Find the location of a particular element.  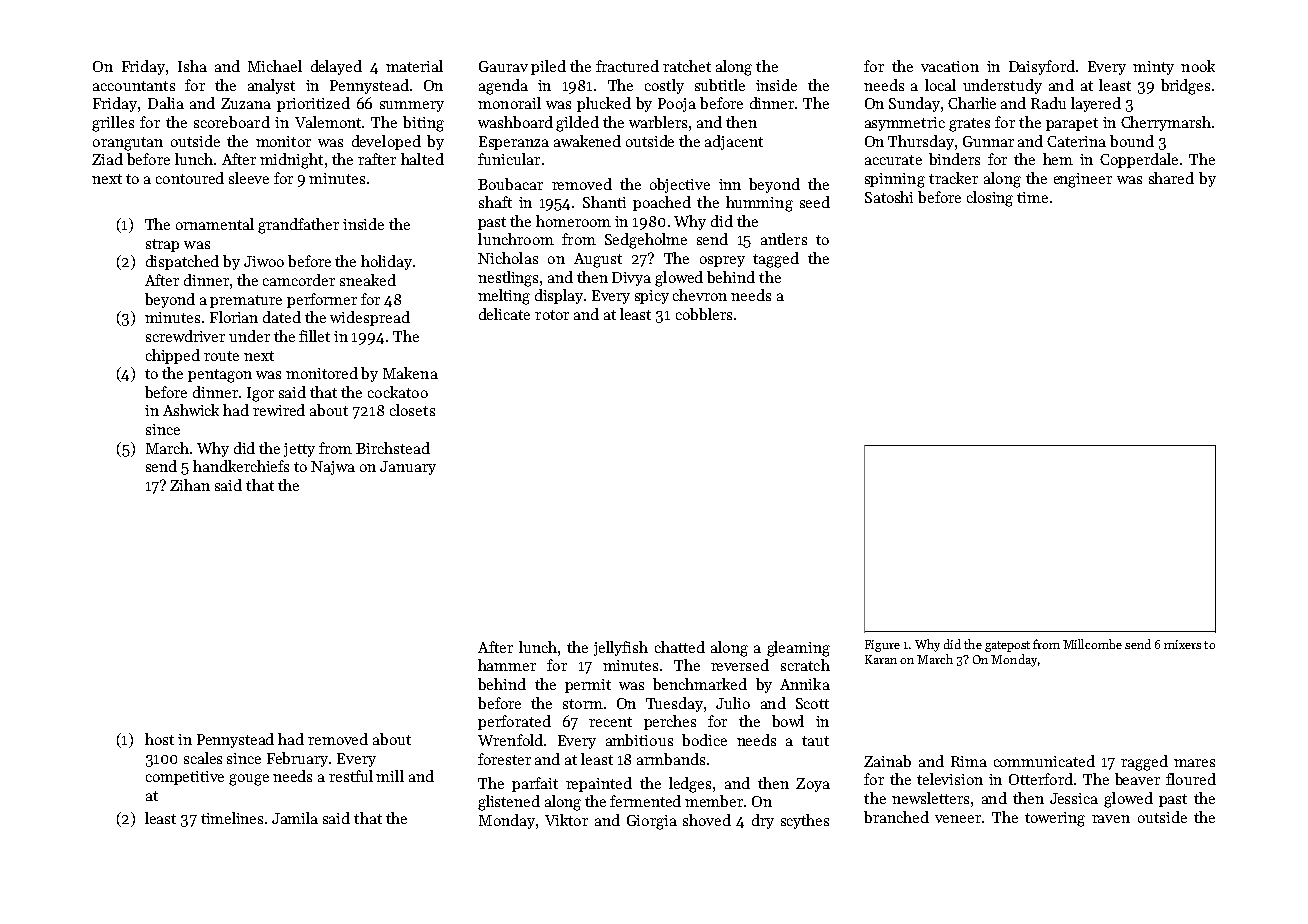

shared is located at coordinates (1171, 178).
